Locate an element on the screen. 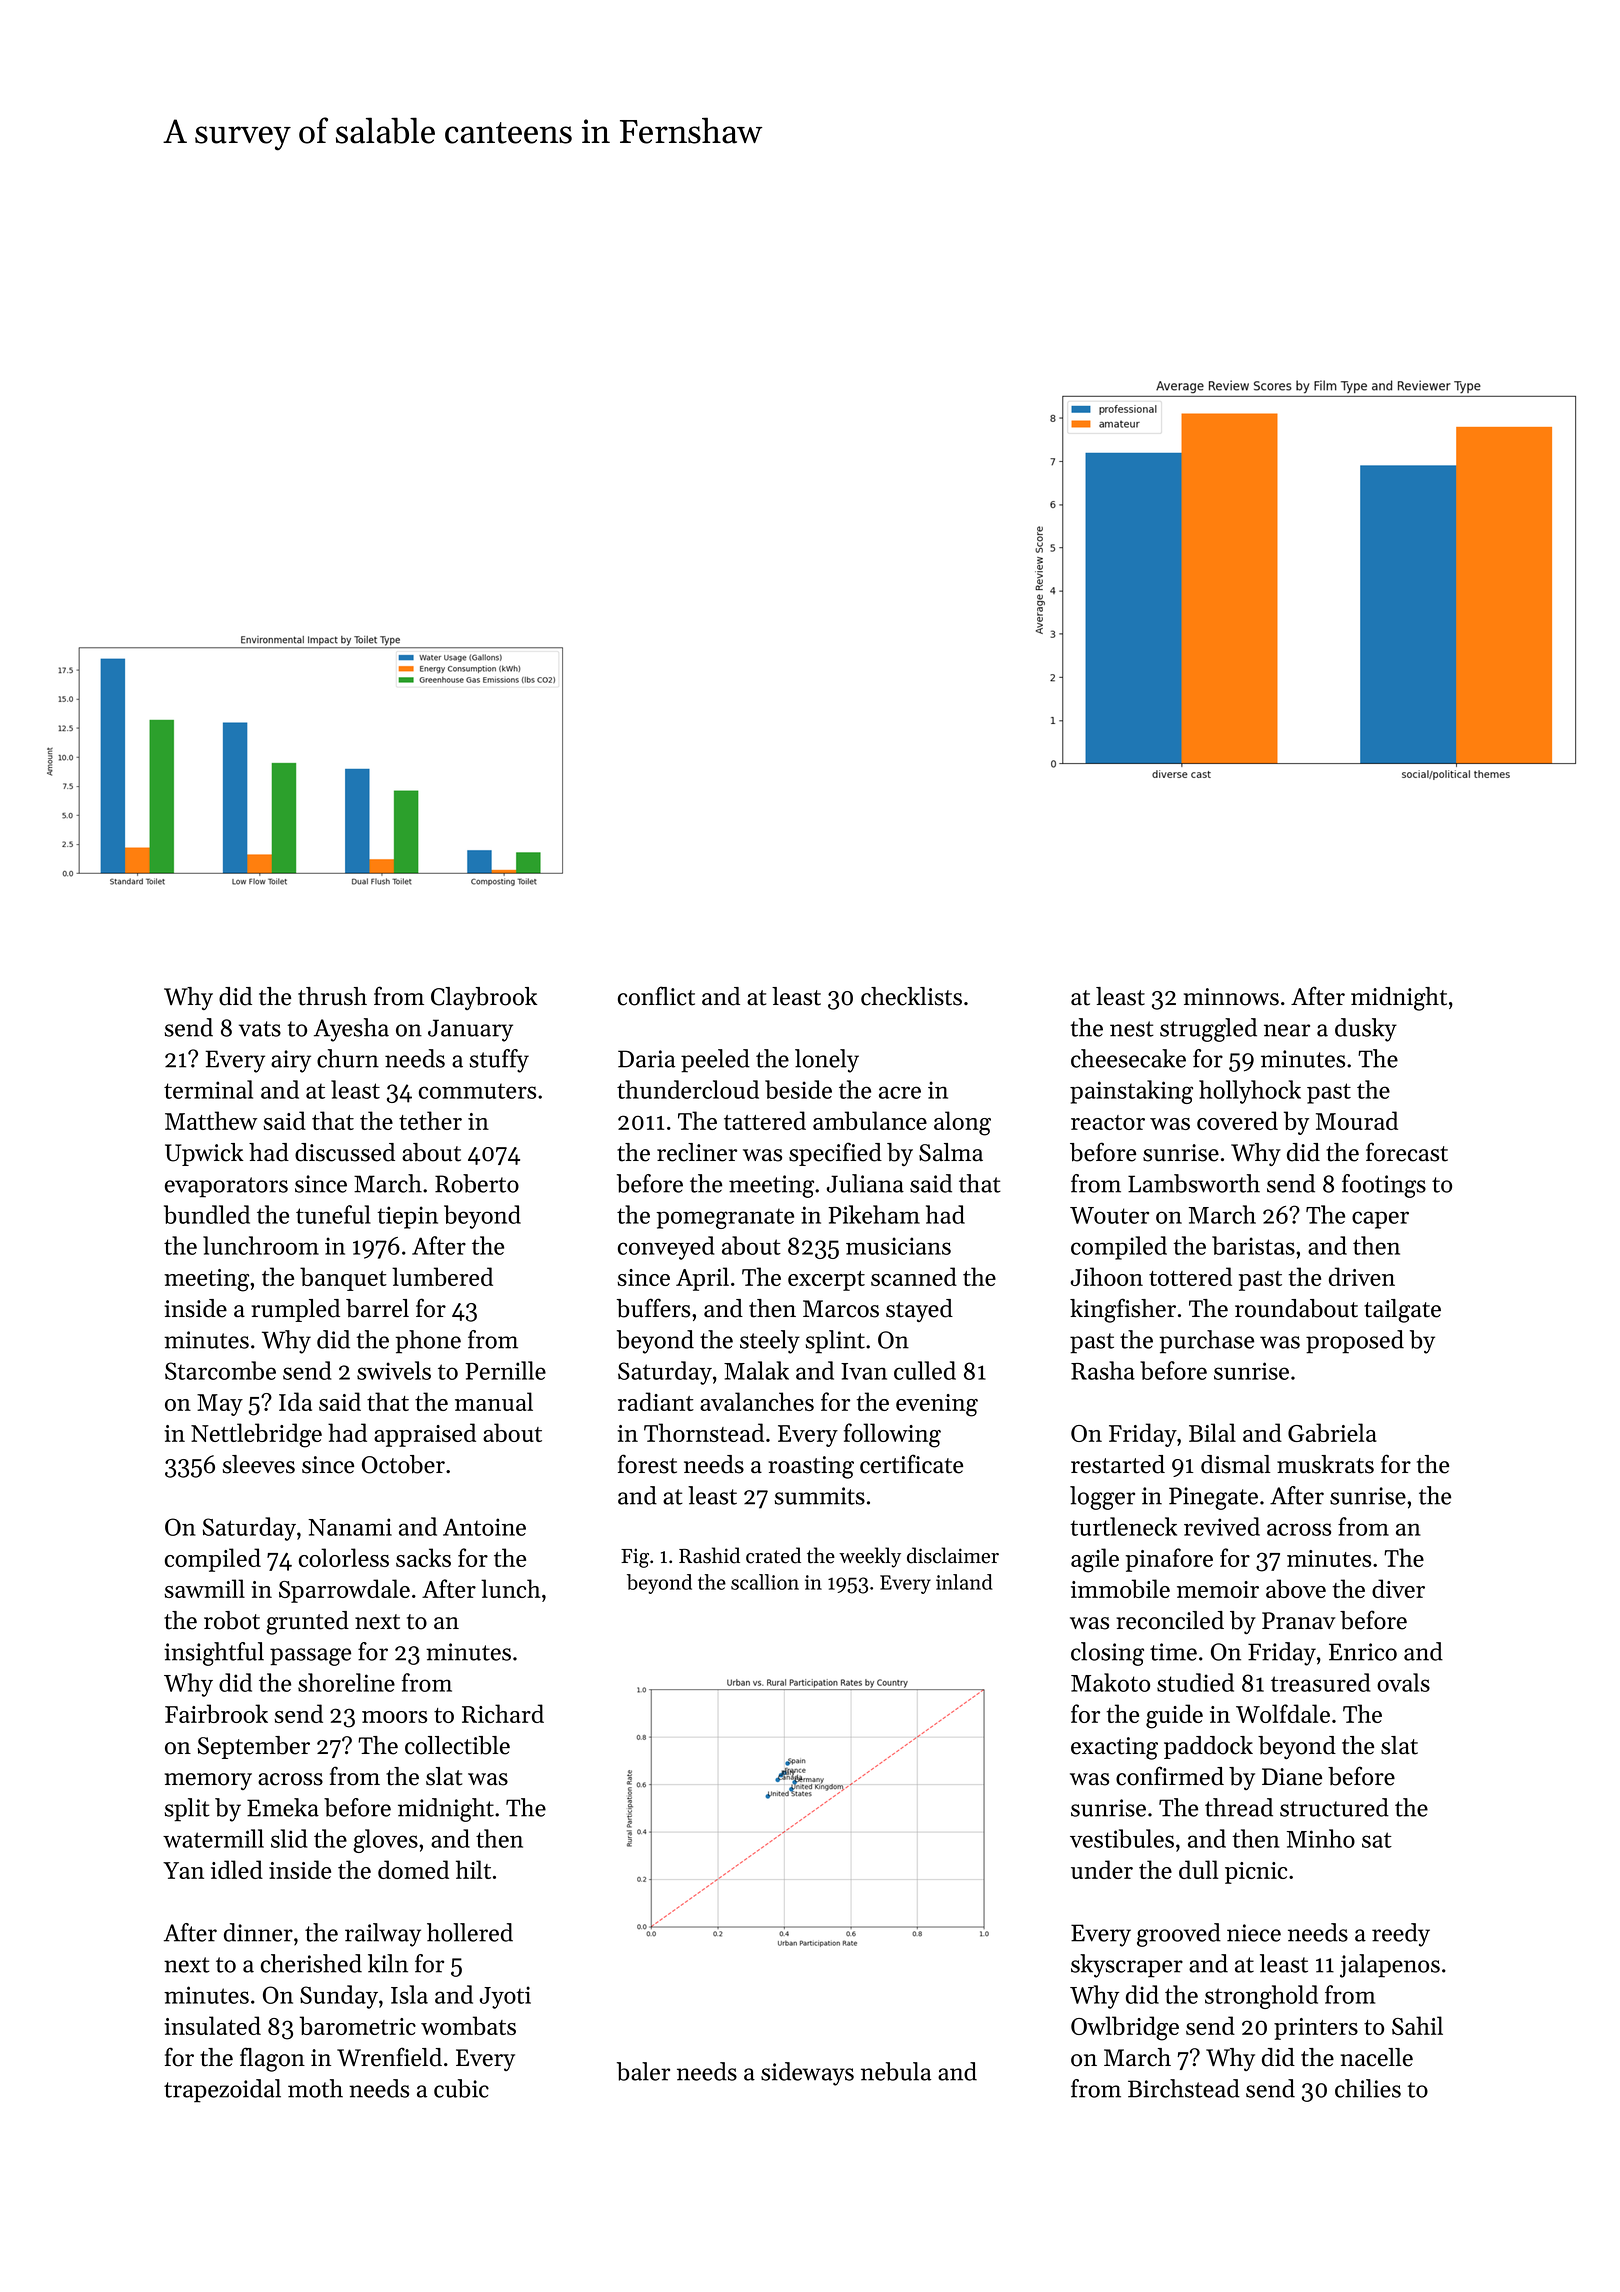 This screenshot has width=1620, height=2292. sacks is located at coordinates (423, 1557).
